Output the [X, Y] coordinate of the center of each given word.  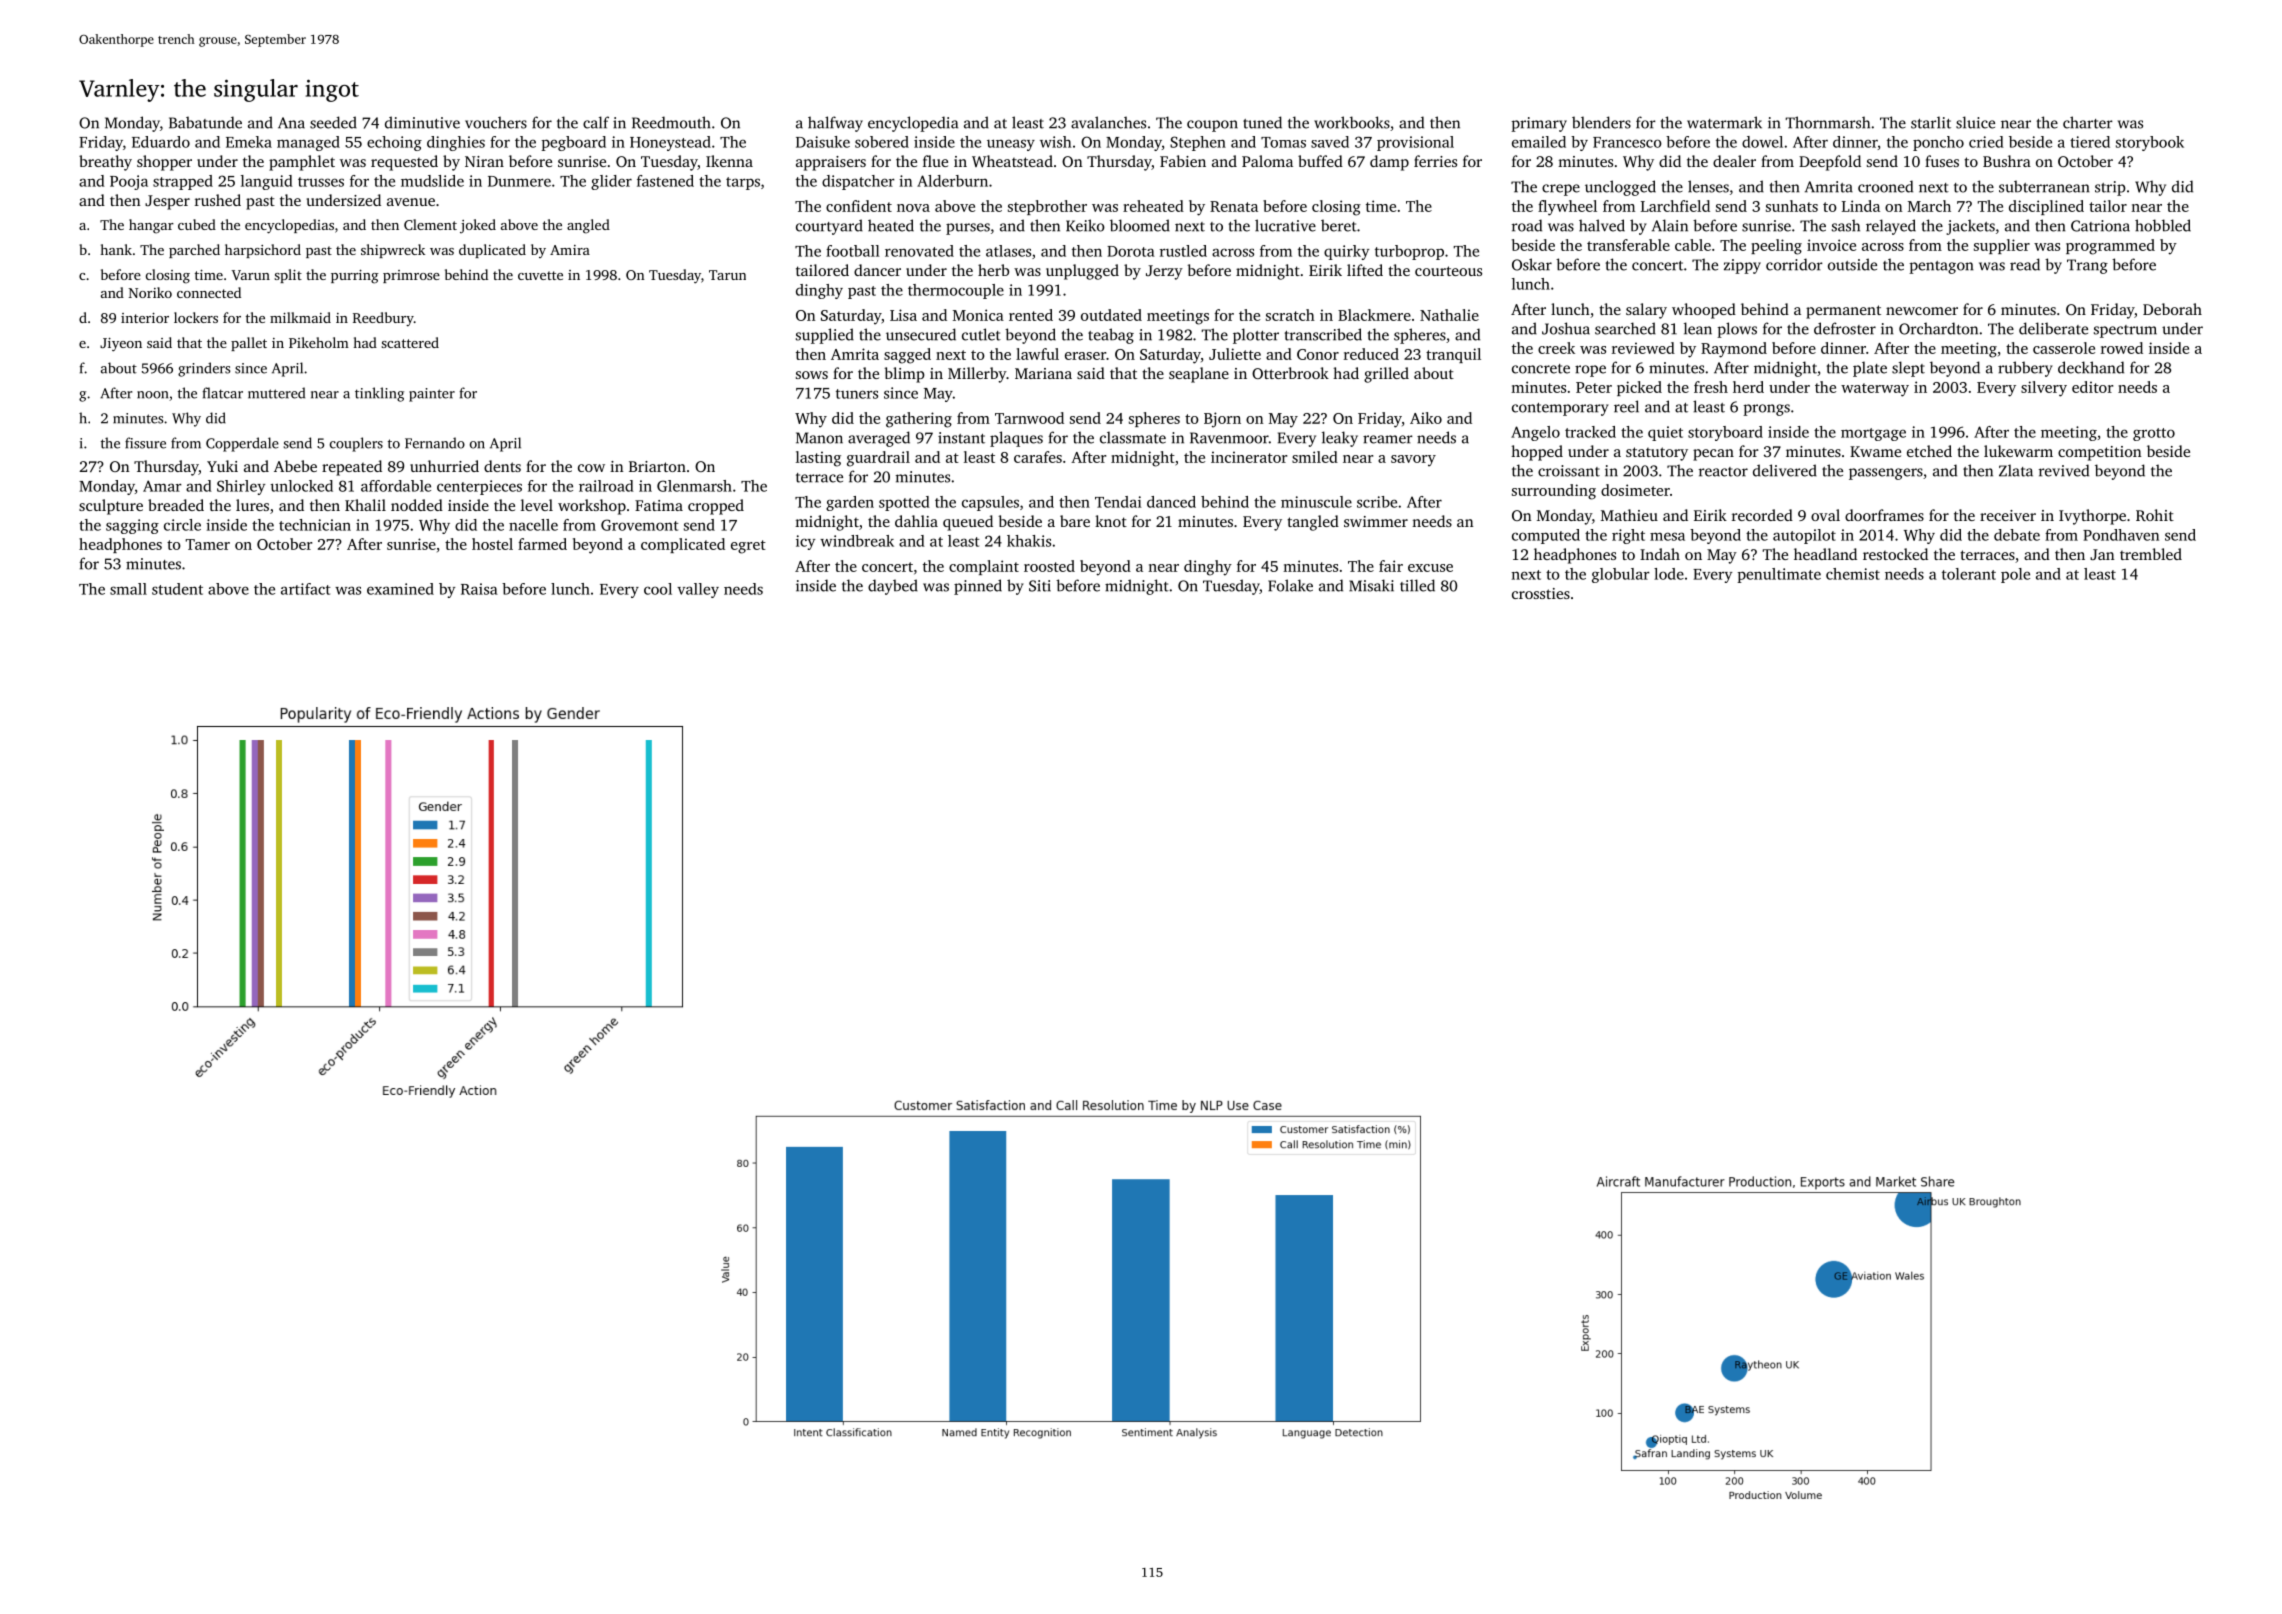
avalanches [1108, 122]
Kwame [1875, 451]
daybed [893, 587]
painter [432, 395]
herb [993, 270]
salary [1646, 311]
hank [116, 249]
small [128, 589]
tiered [2090, 142]
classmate [1133, 437]
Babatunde [205, 122]
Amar [162, 486]
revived [2064, 470]
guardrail [878, 459]
